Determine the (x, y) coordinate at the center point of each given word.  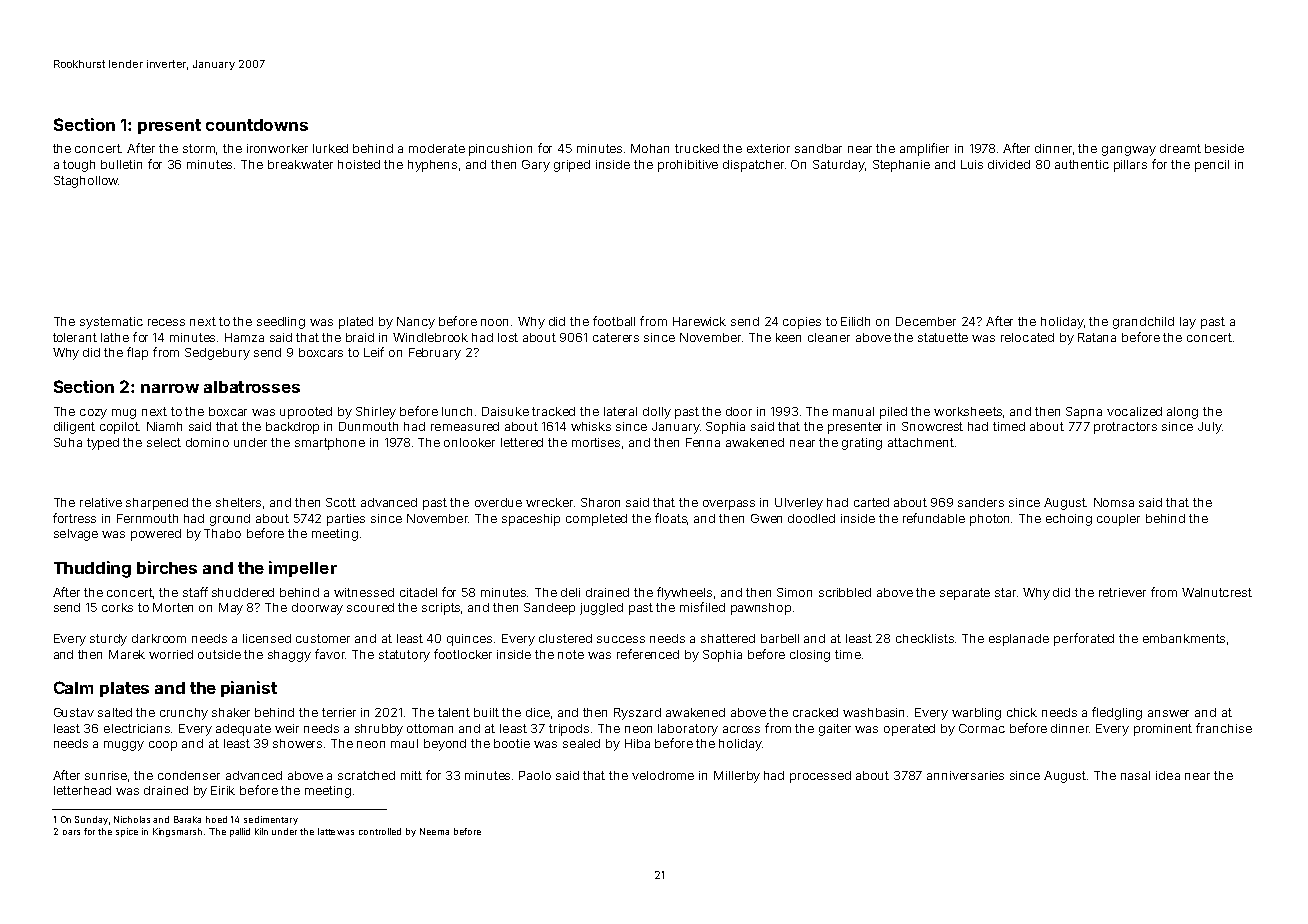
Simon (794, 592)
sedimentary (271, 820)
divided (1009, 164)
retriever (1122, 592)
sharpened (157, 504)
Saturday (839, 166)
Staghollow (86, 182)
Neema (434, 831)
